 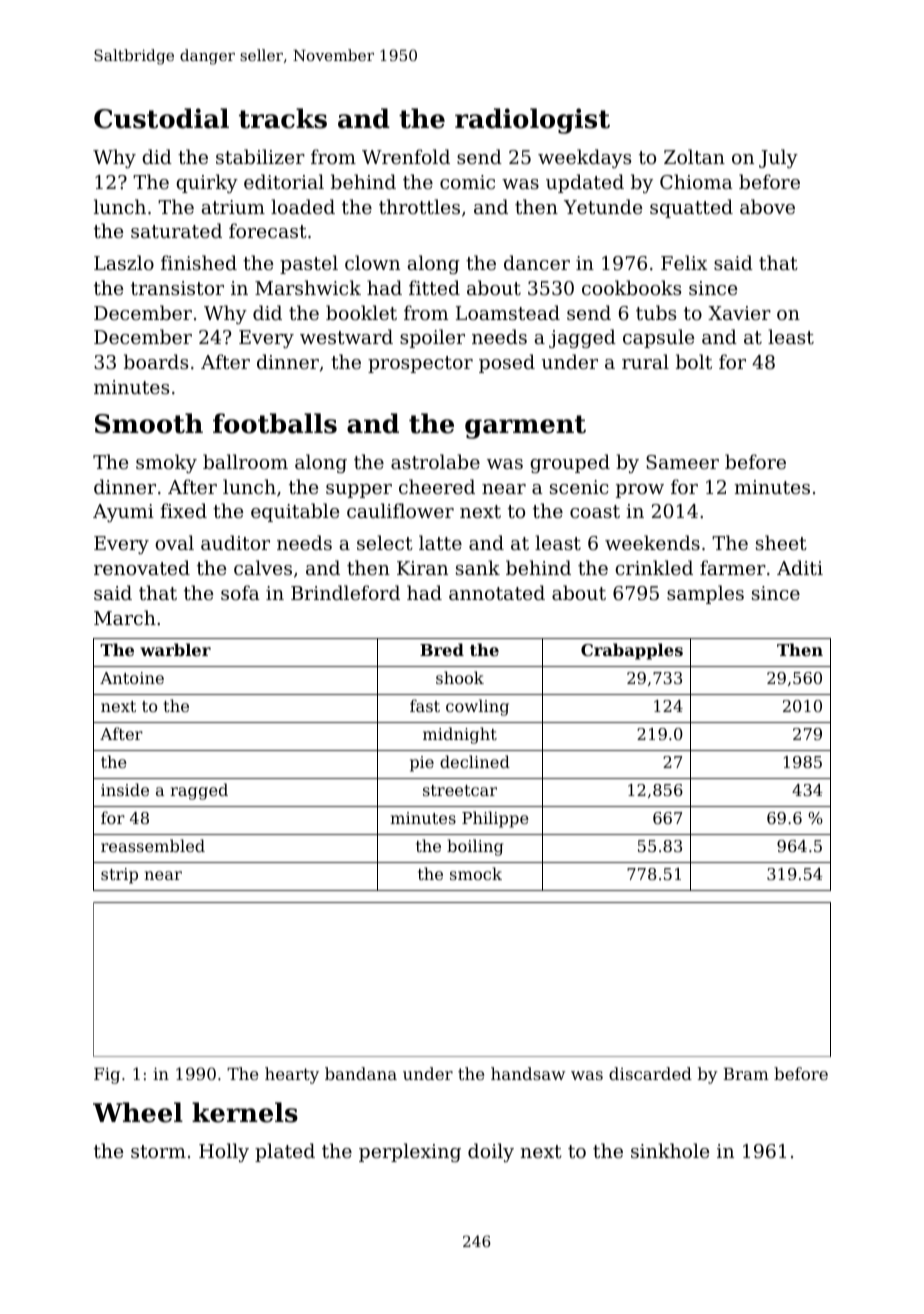 What do you see at coordinates (532, 121) in the page?
I see `radiologist` at bounding box center [532, 121].
